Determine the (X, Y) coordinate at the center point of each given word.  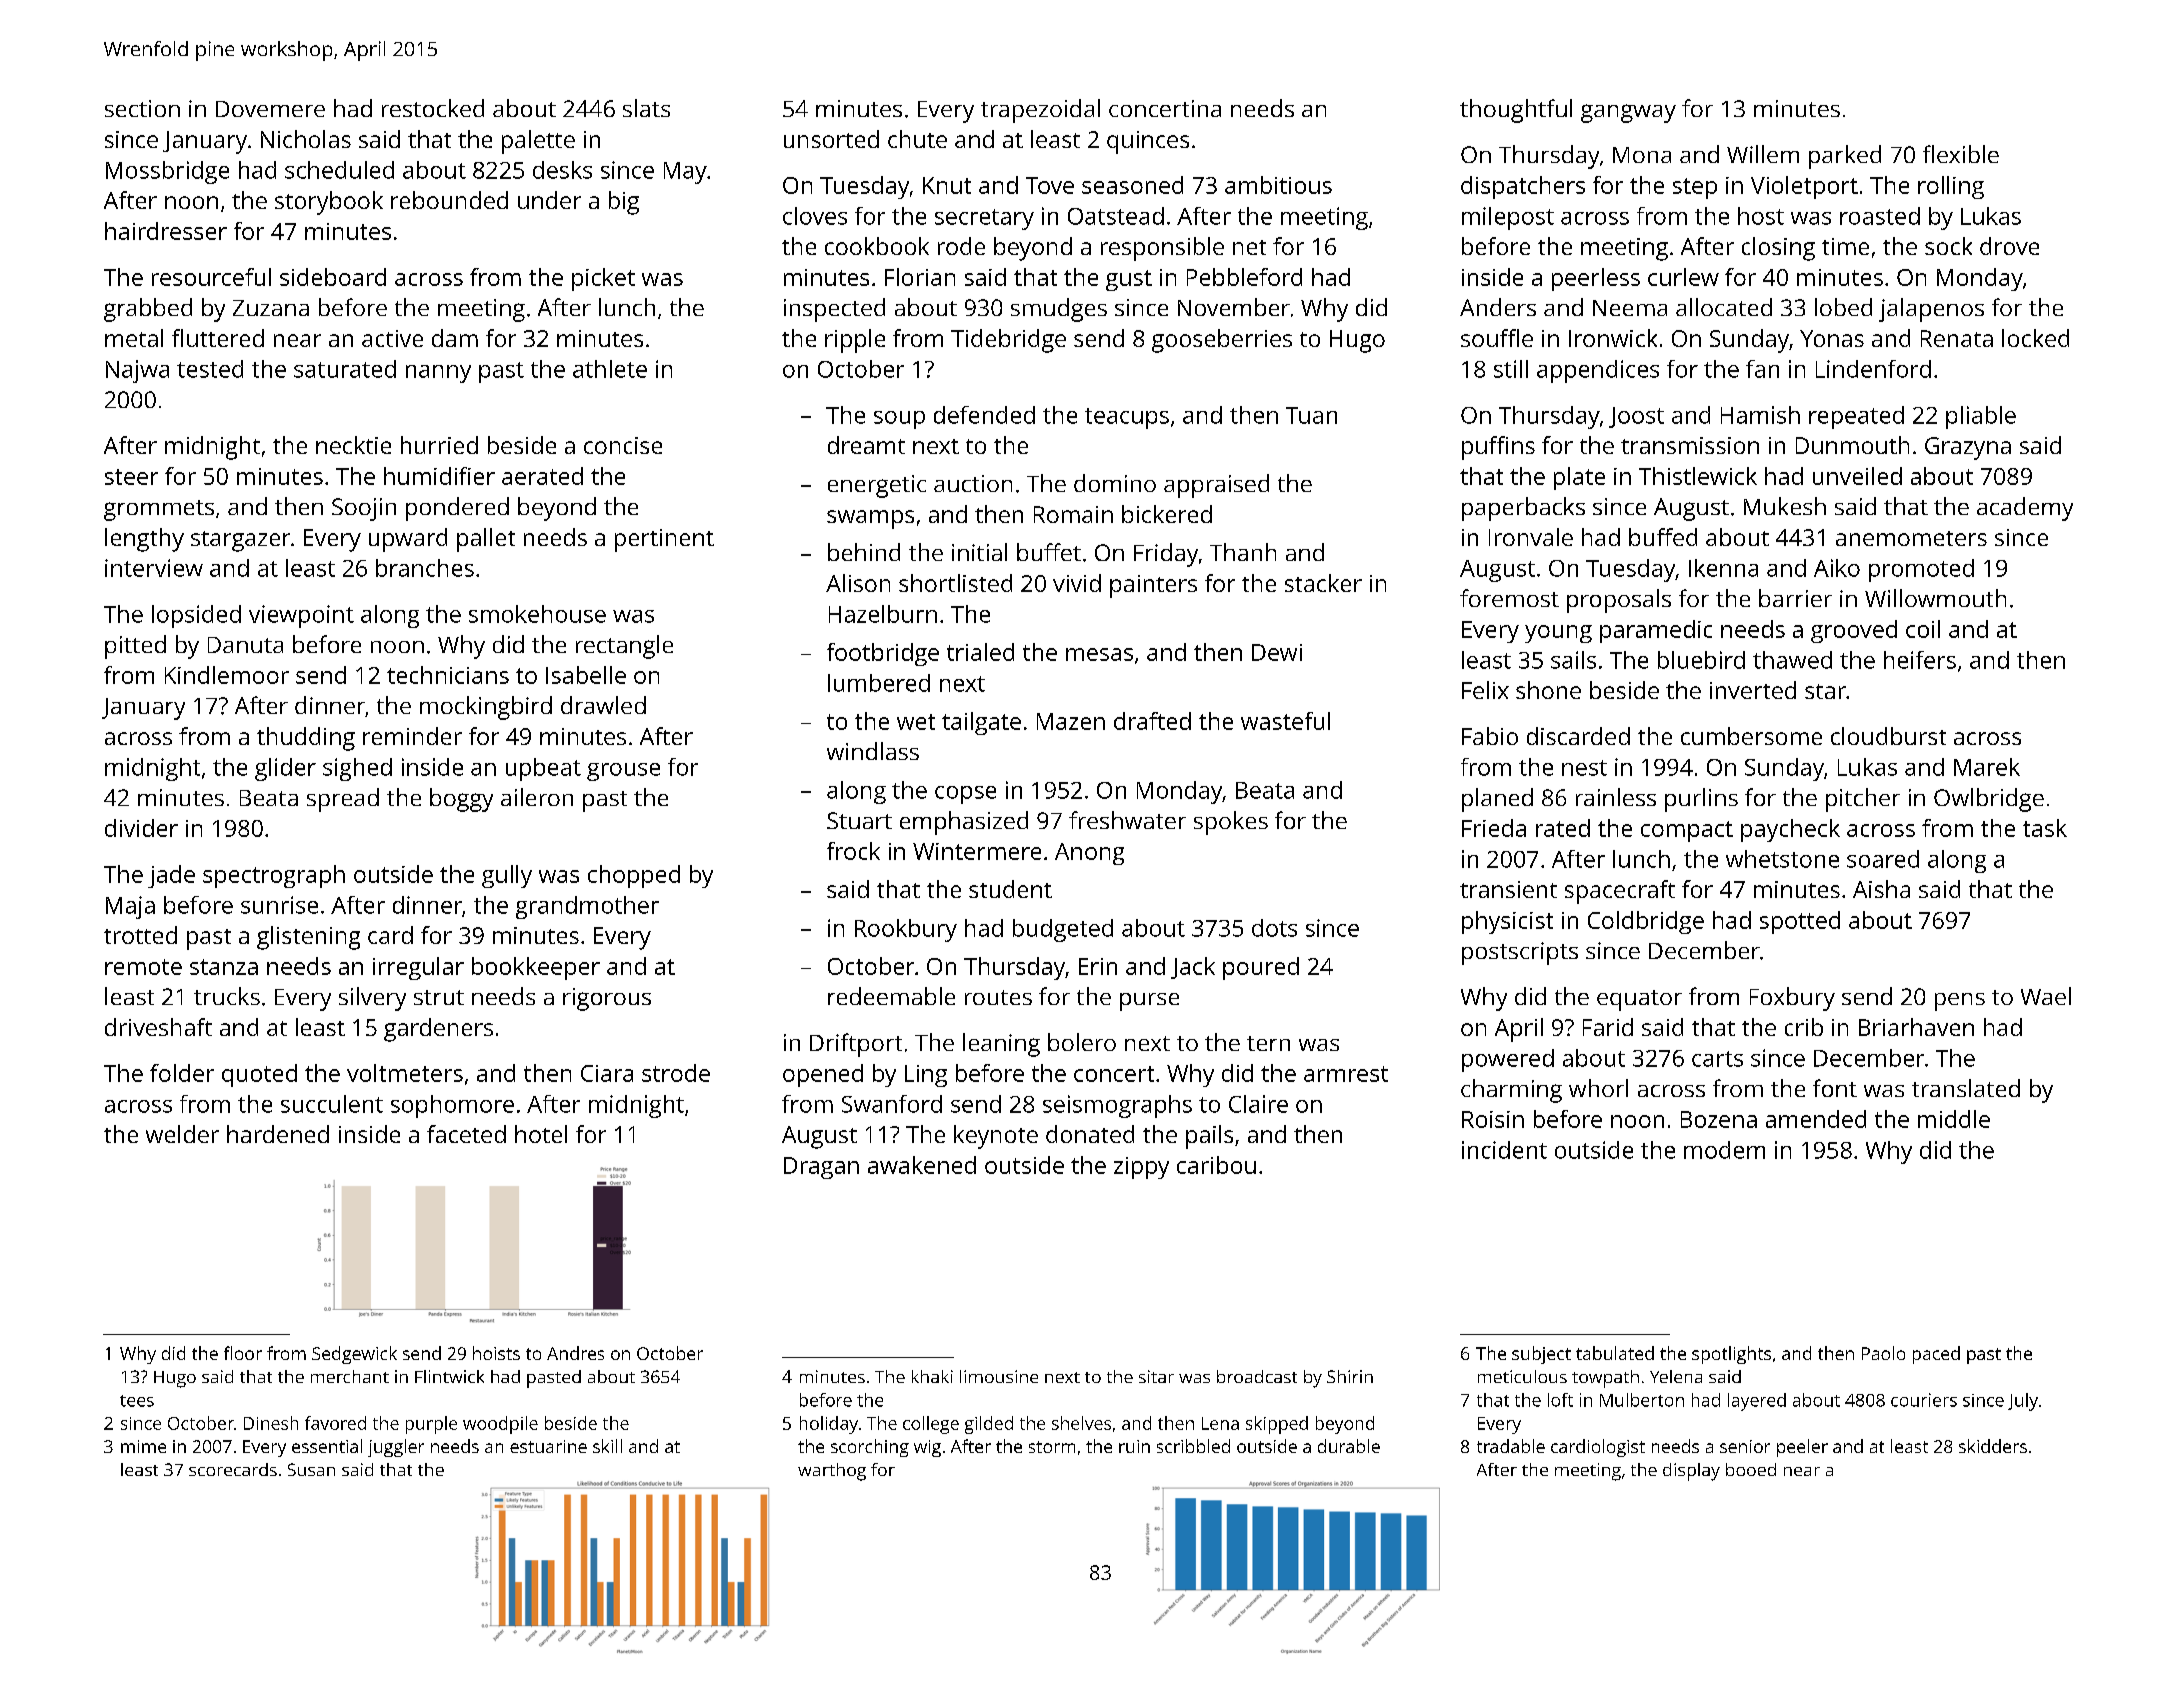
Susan (311, 1469)
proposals (1619, 601)
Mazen (1071, 721)
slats (646, 108)
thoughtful (1516, 111)
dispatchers (1523, 187)
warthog (832, 1472)
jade (171, 876)
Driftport (856, 1045)
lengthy (144, 540)
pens (1960, 1002)
